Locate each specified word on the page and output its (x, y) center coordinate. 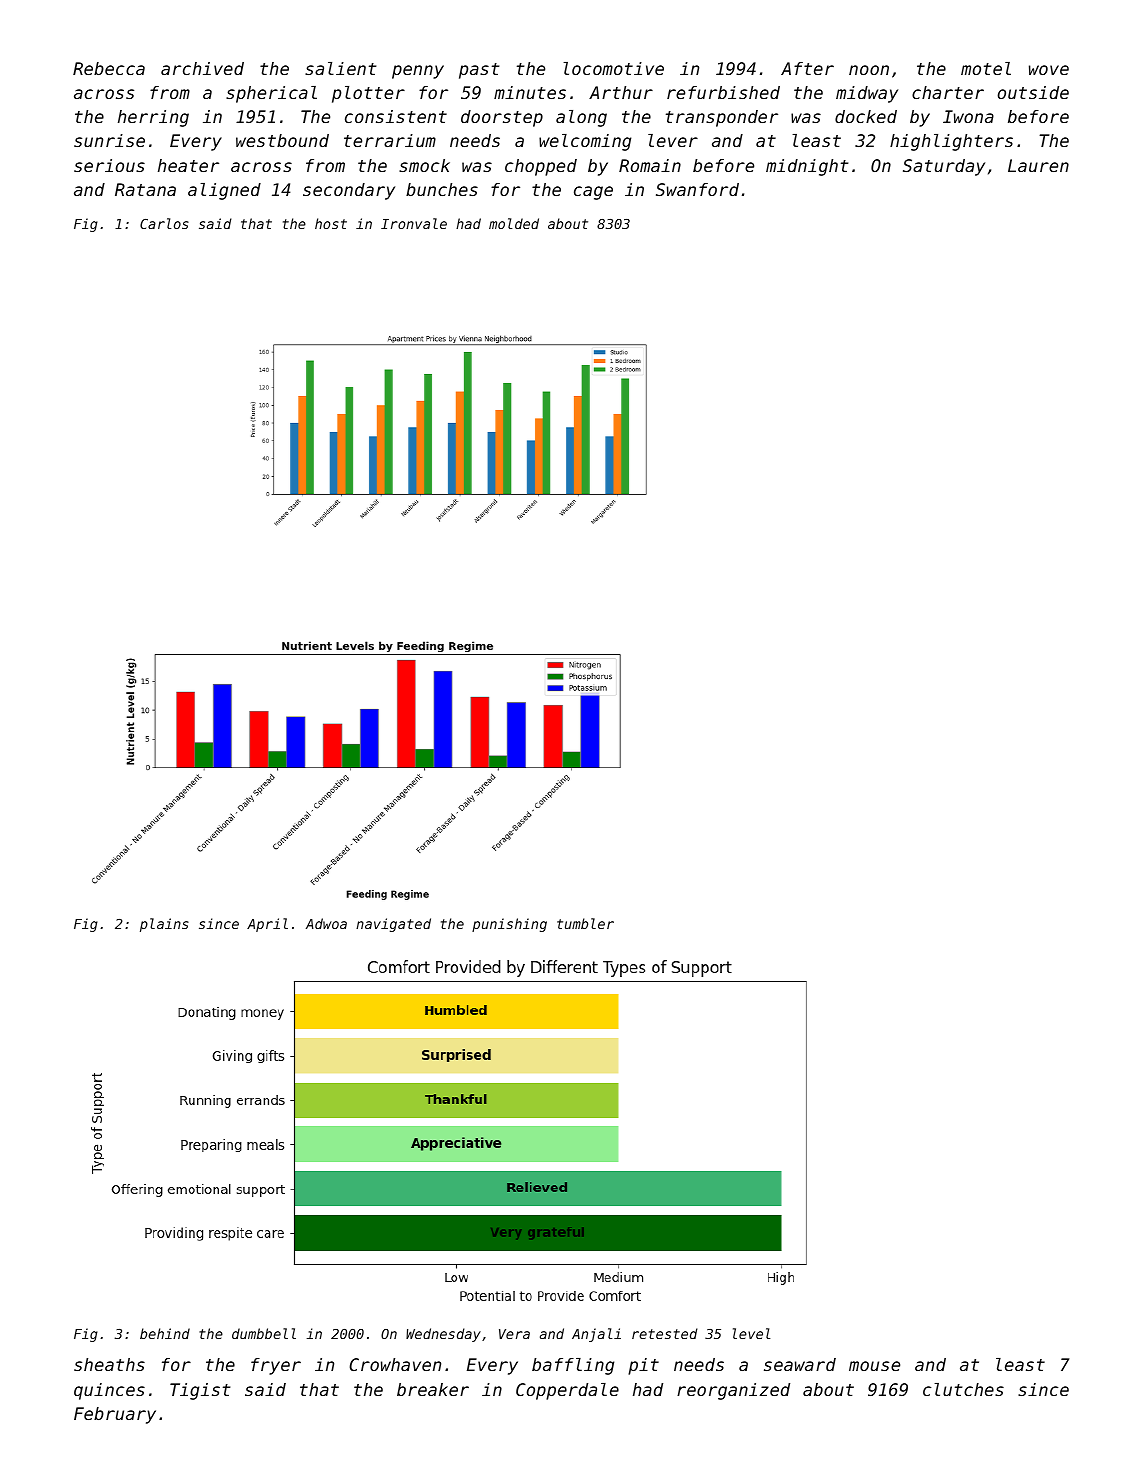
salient (340, 68)
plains (164, 925)
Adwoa (326, 923)
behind (165, 1333)
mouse (874, 1366)
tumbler (585, 923)
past (479, 71)
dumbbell (264, 1333)
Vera (514, 1334)
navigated (393, 925)
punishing (509, 925)
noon (869, 70)
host (331, 223)
